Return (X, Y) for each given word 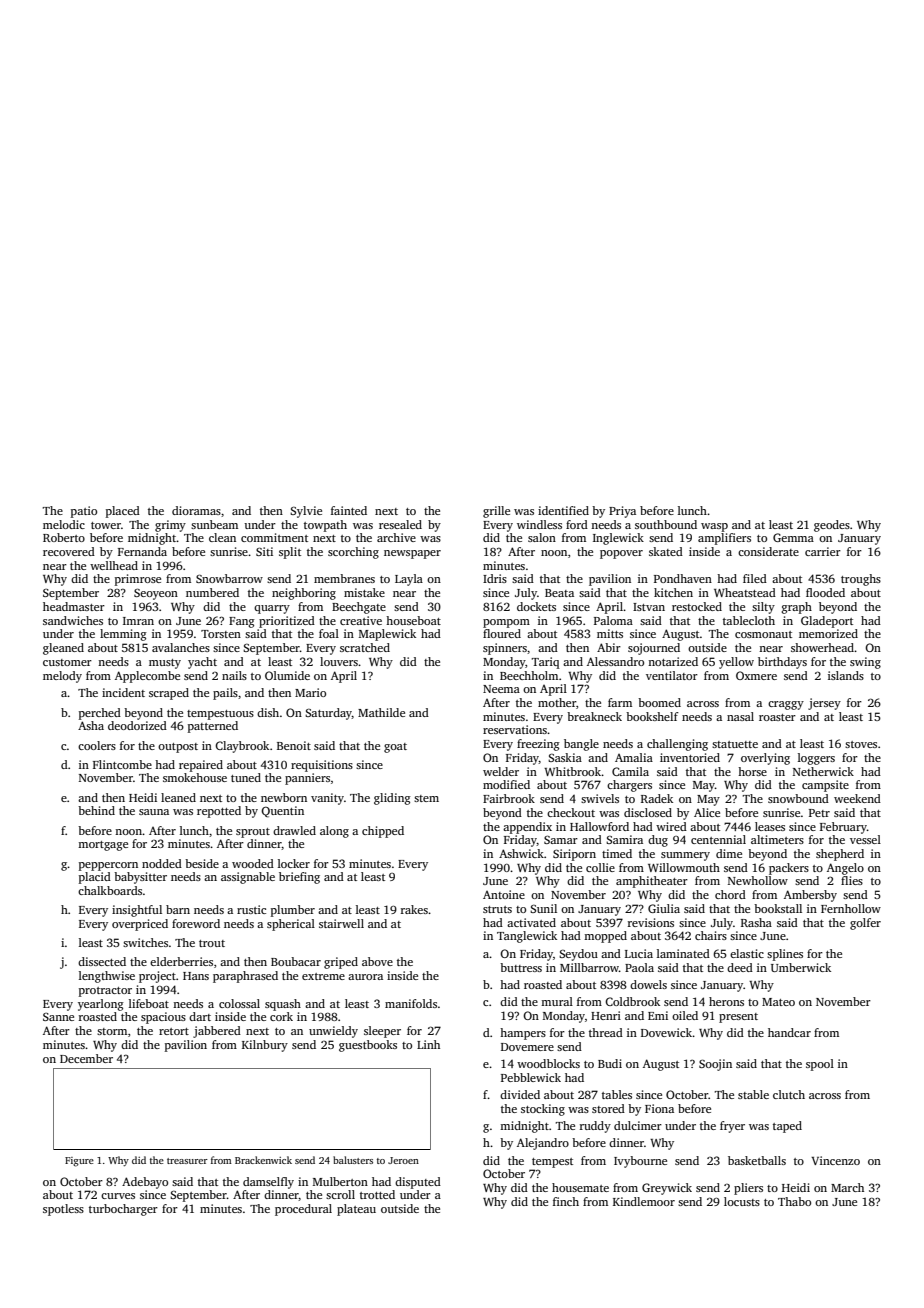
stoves (861, 744)
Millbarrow (589, 967)
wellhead (114, 565)
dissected (102, 961)
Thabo (794, 1201)
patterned (213, 727)
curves (118, 1196)
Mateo (778, 1002)
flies (852, 880)
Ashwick (521, 853)
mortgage (103, 846)
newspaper (412, 554)
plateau (356, 1210)
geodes (832, 526)
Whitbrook (573, 771)
